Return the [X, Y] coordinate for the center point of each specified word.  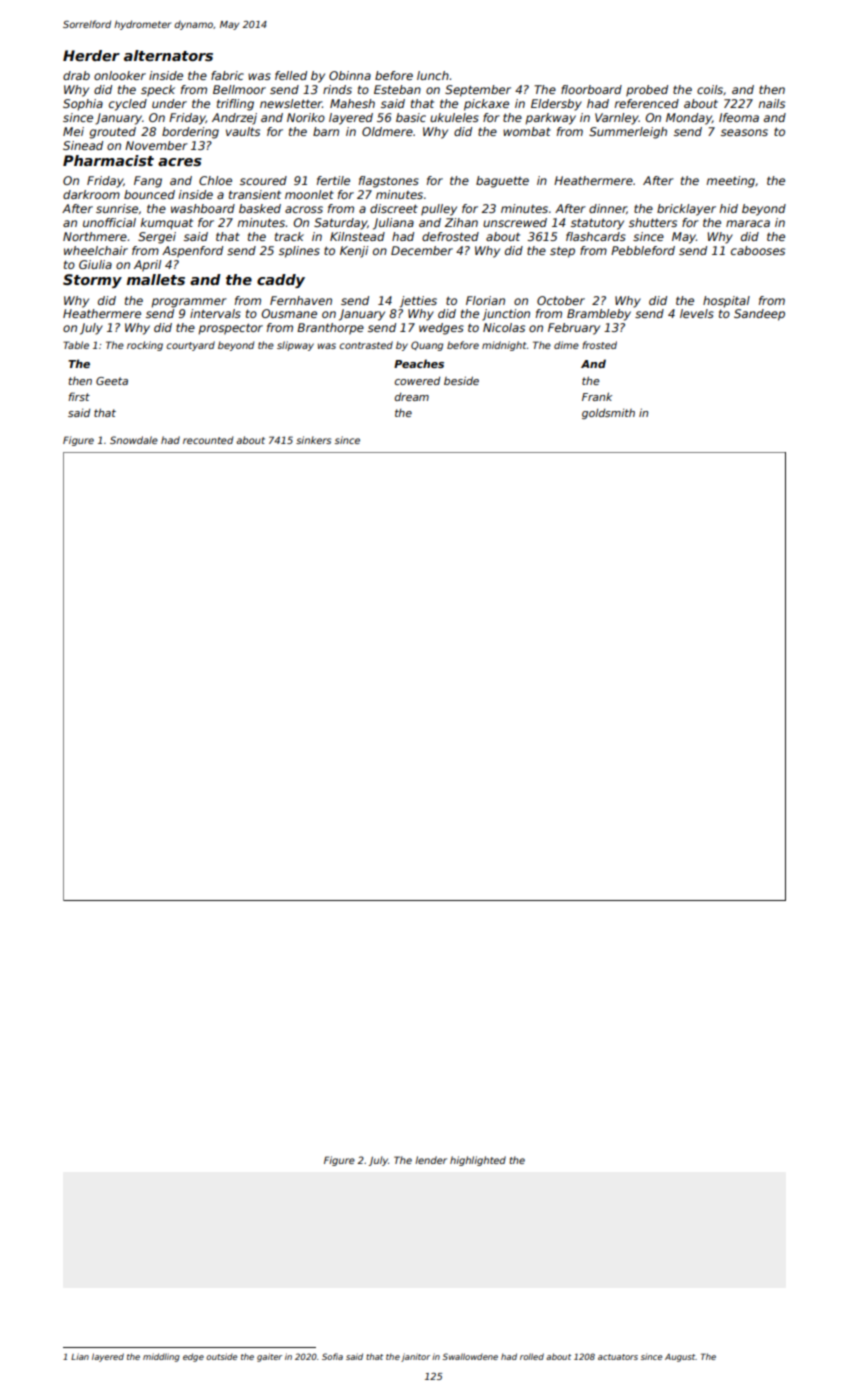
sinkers [313, 440]
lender [431, 1160]
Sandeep [759, 315]
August [680, 1358]
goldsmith [608, 414]
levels [697, 313]
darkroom [91, 194]
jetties [418, 302]
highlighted [478, 1161]
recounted [208, 440]
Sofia [332, 1356]
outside [221, 1356]
